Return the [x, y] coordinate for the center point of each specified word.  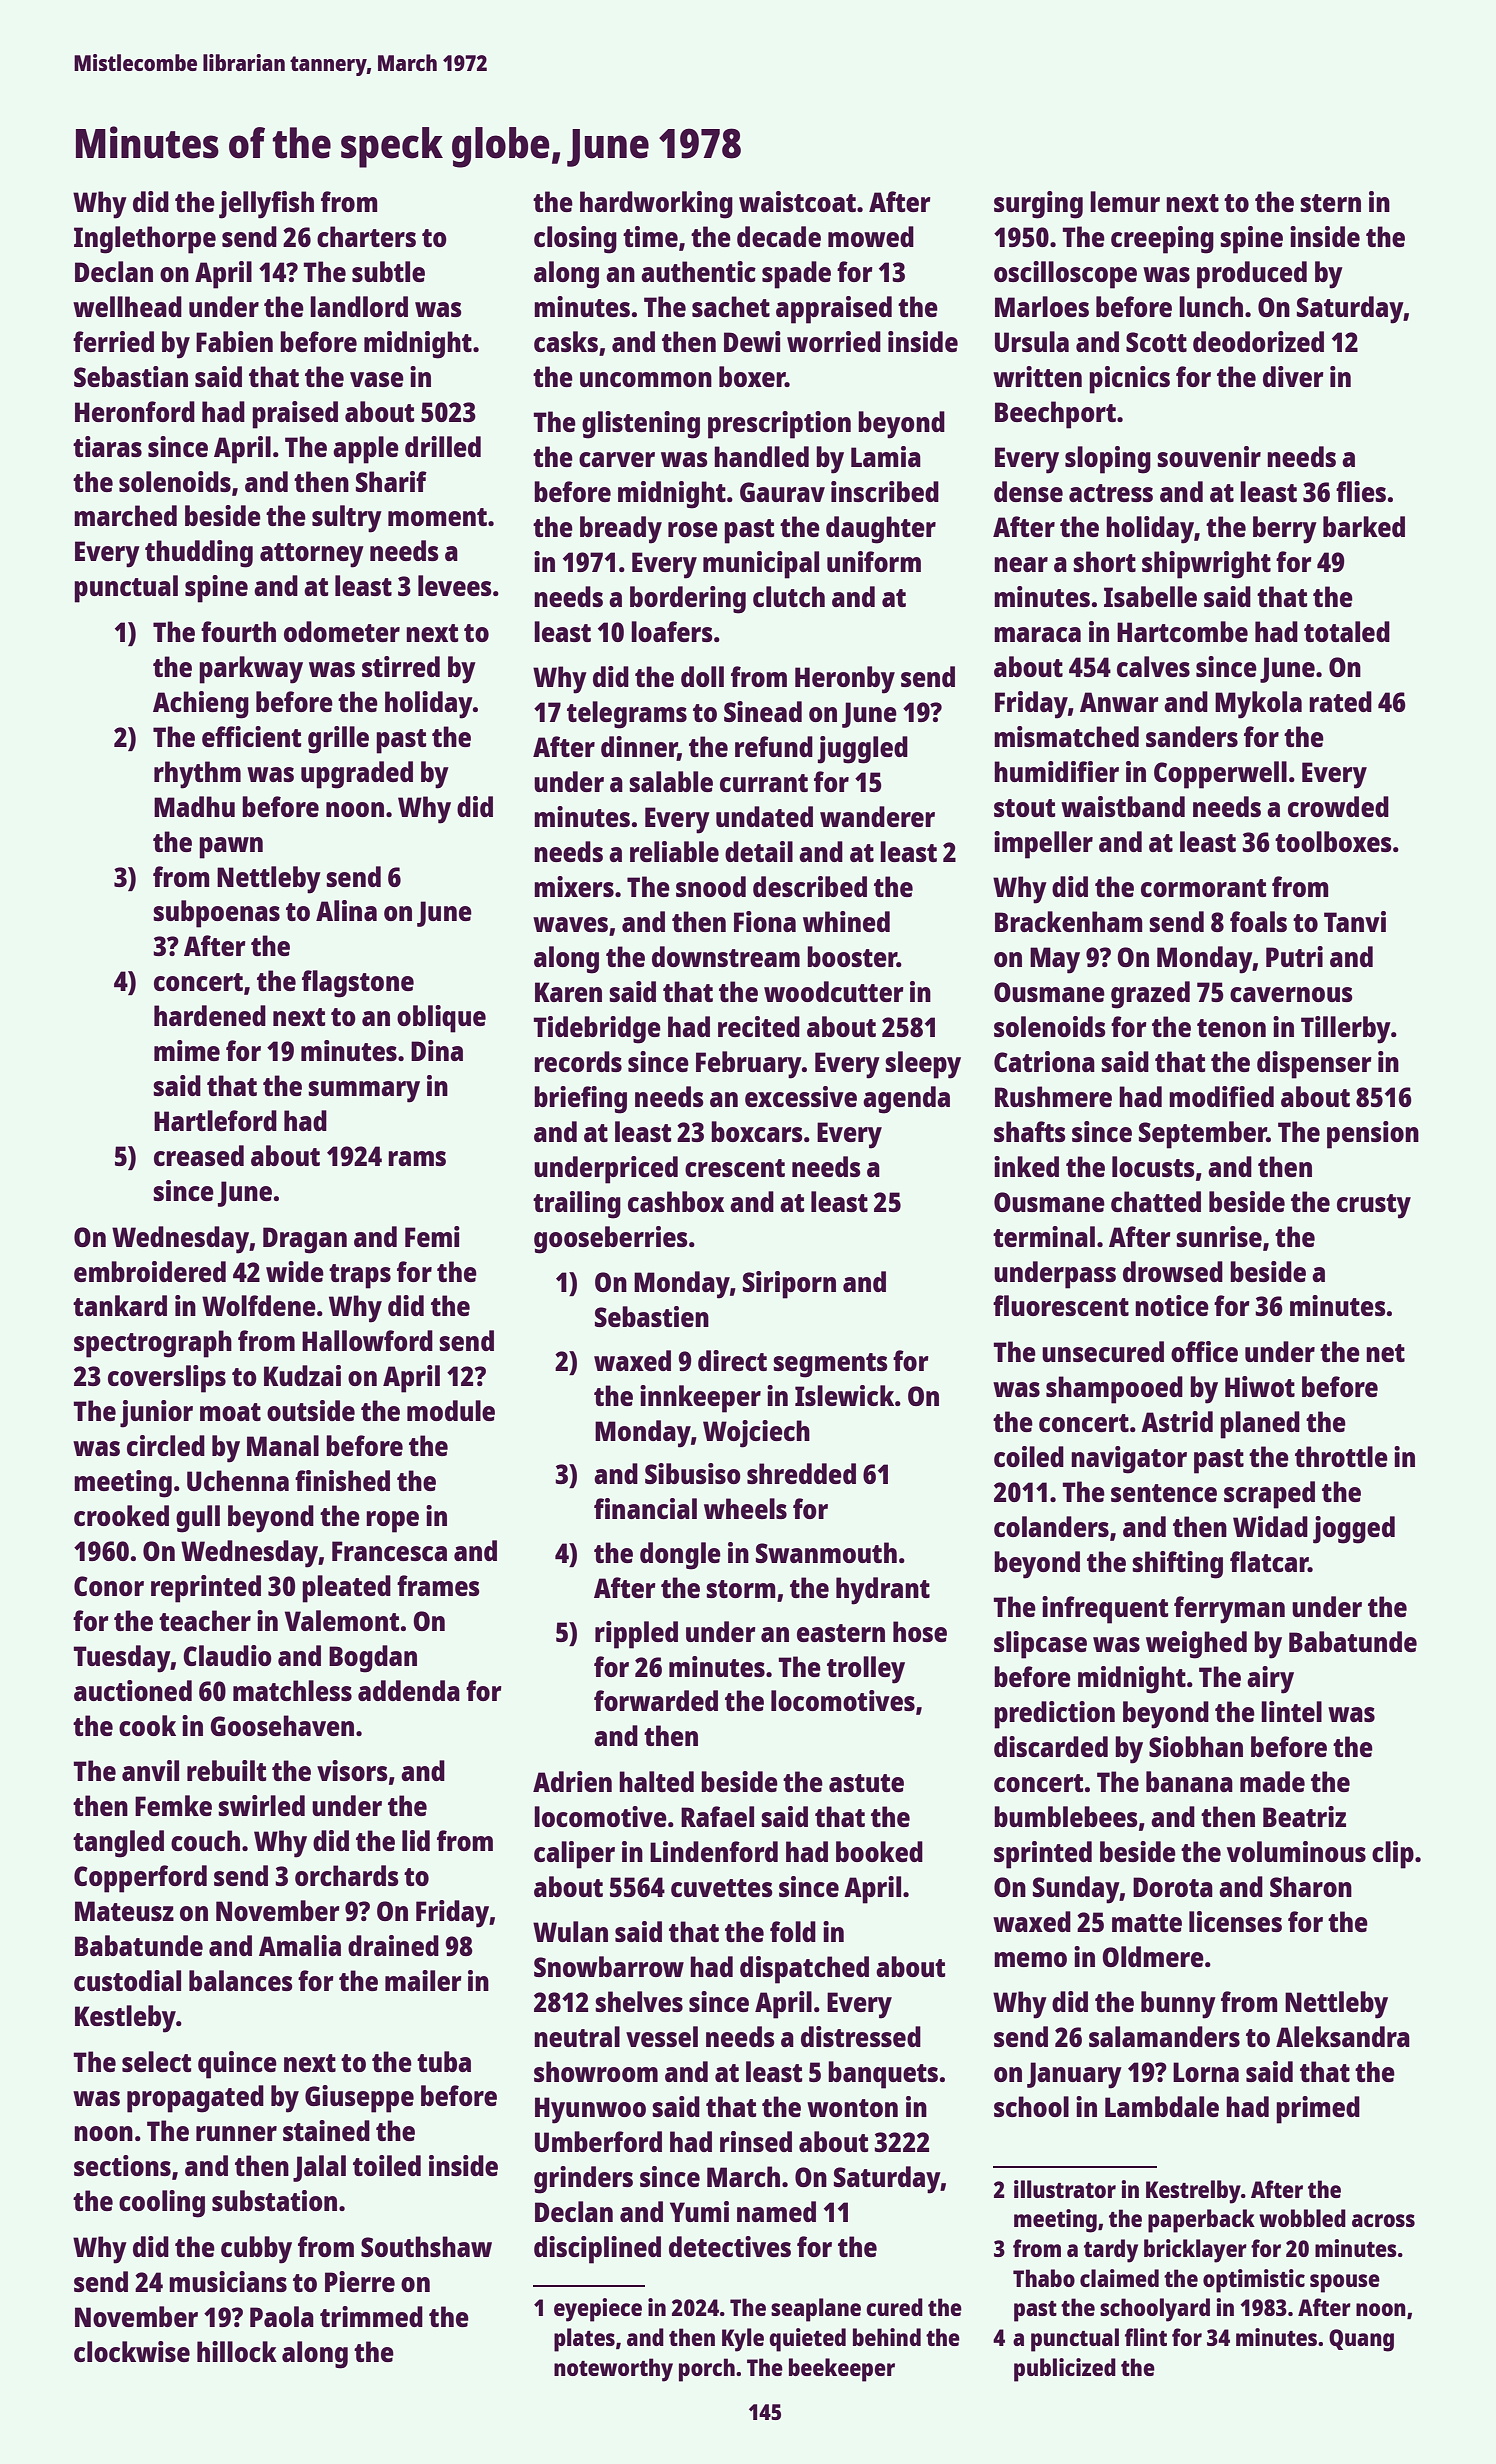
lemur [1125, 201]
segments [830, 1365]
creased [199, 1155]
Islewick [844, 1395]
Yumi [699, 2211]
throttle [1341, 1456]
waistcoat [797, 201]
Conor [109, 1586]
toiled [387, 2165]
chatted [1156, 1201]
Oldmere [1153, 1956]
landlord [359, 306]
